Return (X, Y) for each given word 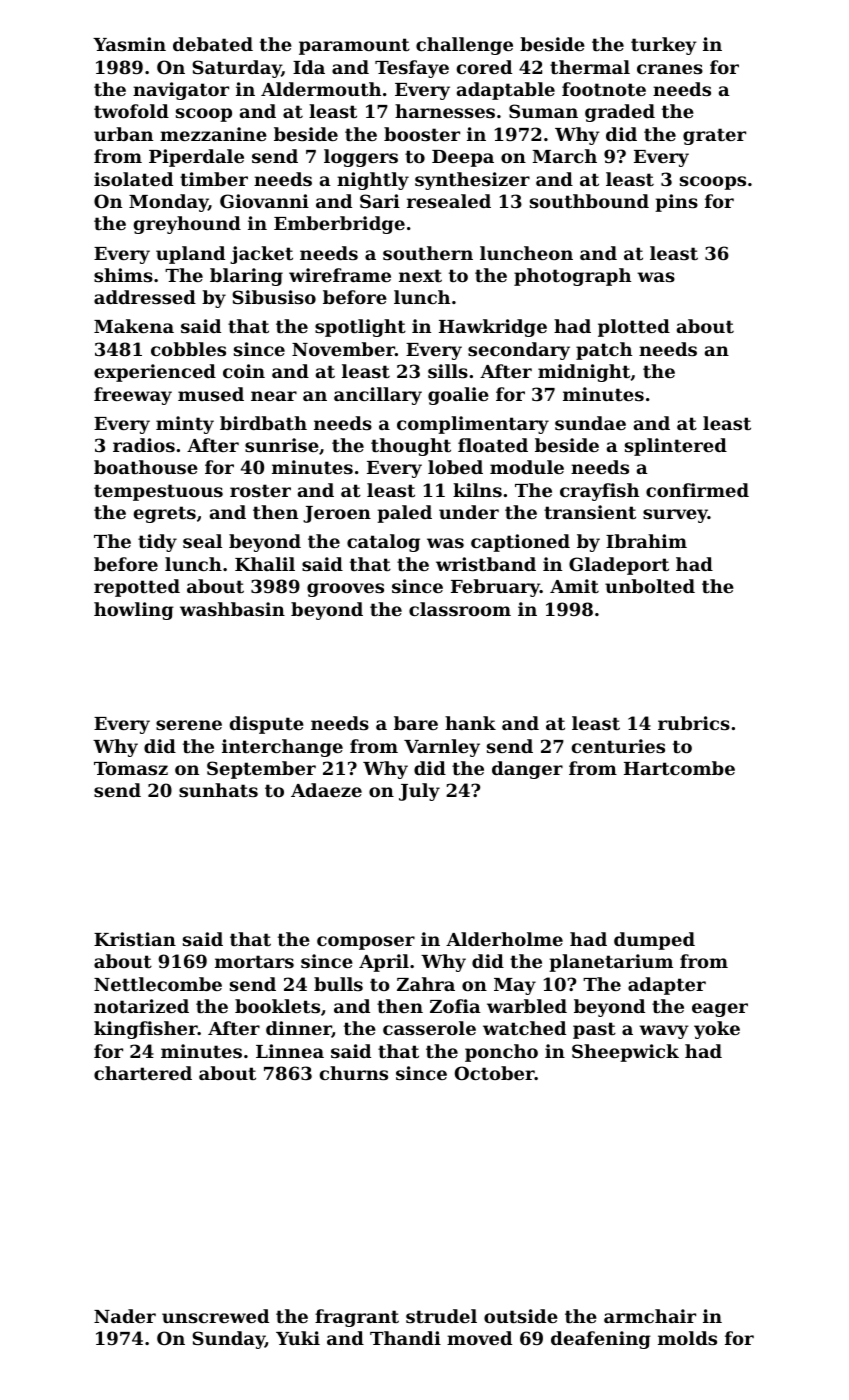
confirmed (697, 490)
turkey (664, 46)
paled (404, 514)
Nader (125, 1316)
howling (134, 611)
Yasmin (129, 44)
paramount (354, 46)
